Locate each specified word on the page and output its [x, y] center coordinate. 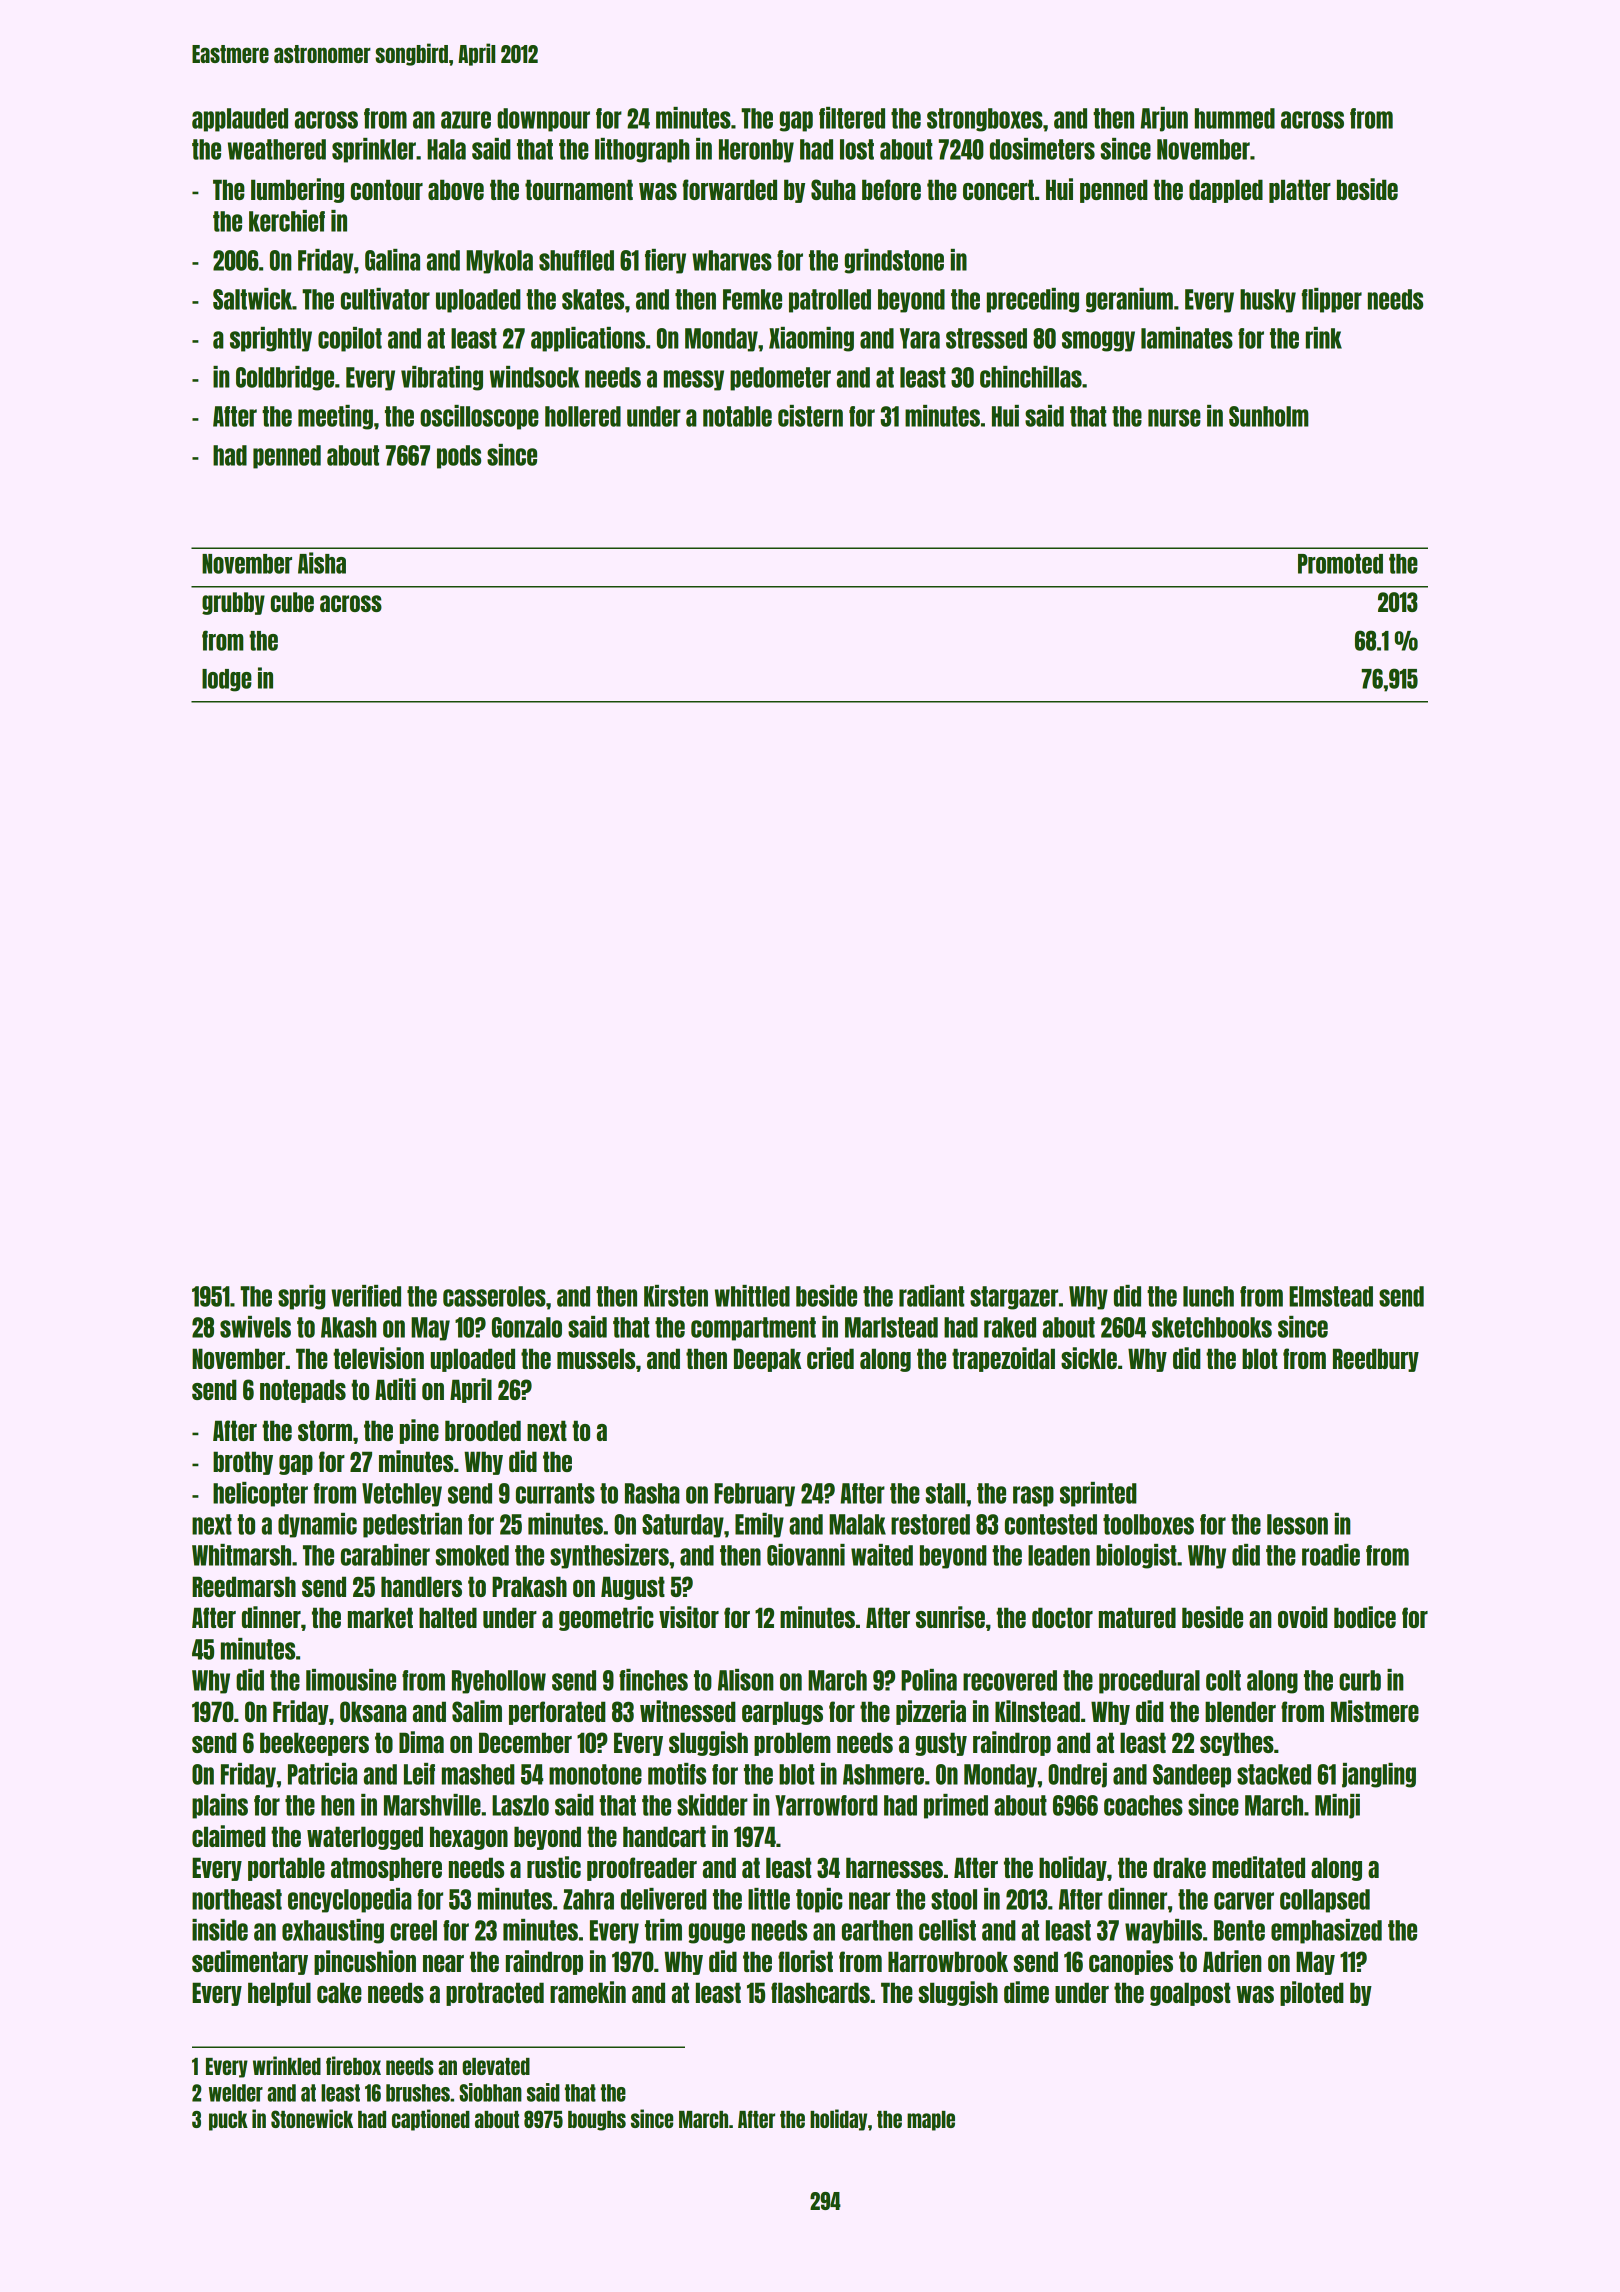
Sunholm [1269, 416]
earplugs [782, 1713]
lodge [227, 680]
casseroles [494, 1296]
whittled [752, 1296]
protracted [495, 1994]
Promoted [1340, 564]
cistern [810, 416]
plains [220, 1806]
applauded [240, 120]
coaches [1143, 1805]
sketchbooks [1212, 1327]
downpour [543, 120]
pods [459, 457]
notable [737, 416]
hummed [1235, 118]
